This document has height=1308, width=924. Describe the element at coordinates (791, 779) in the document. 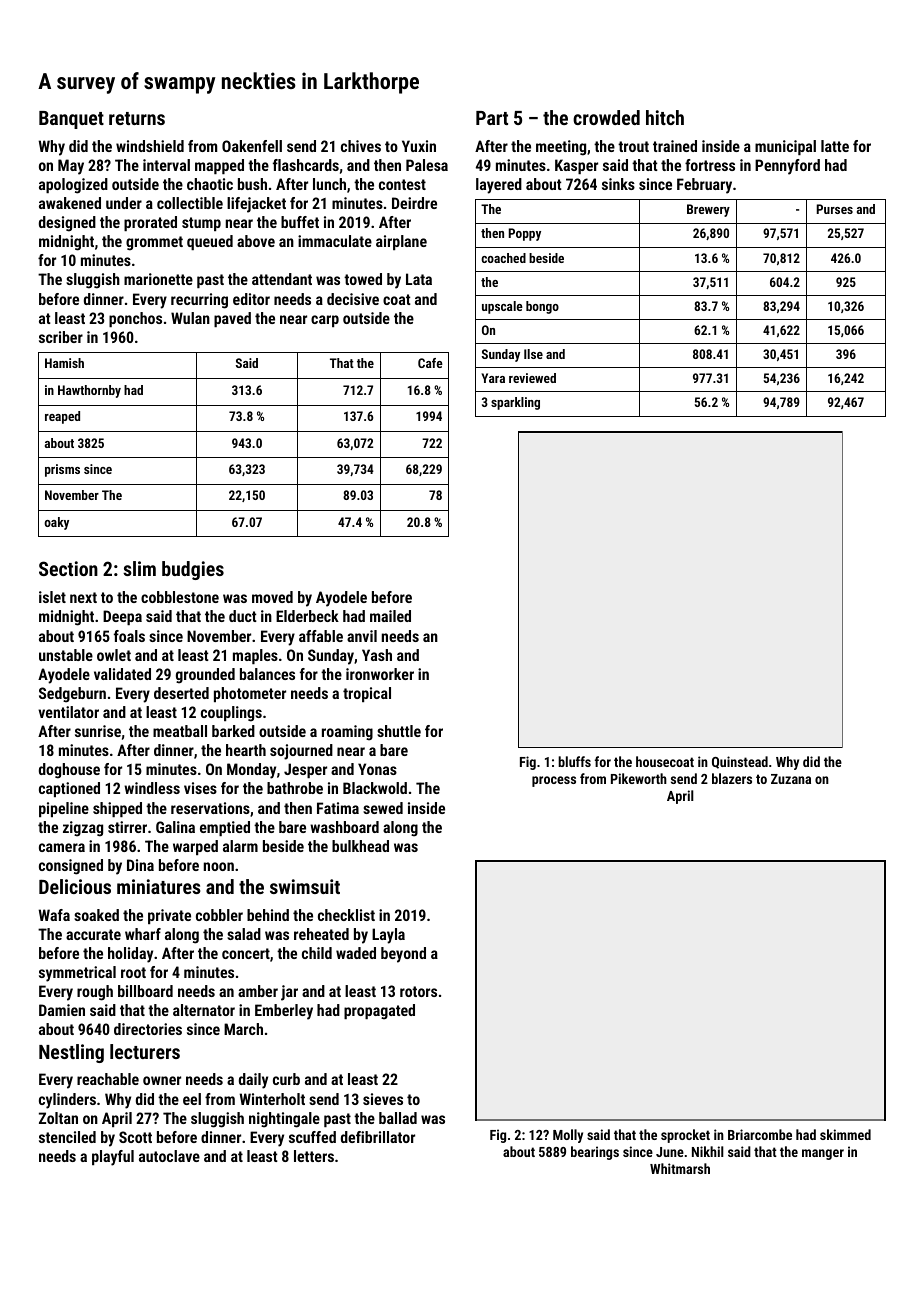

I see `Zuzana` at that location.
